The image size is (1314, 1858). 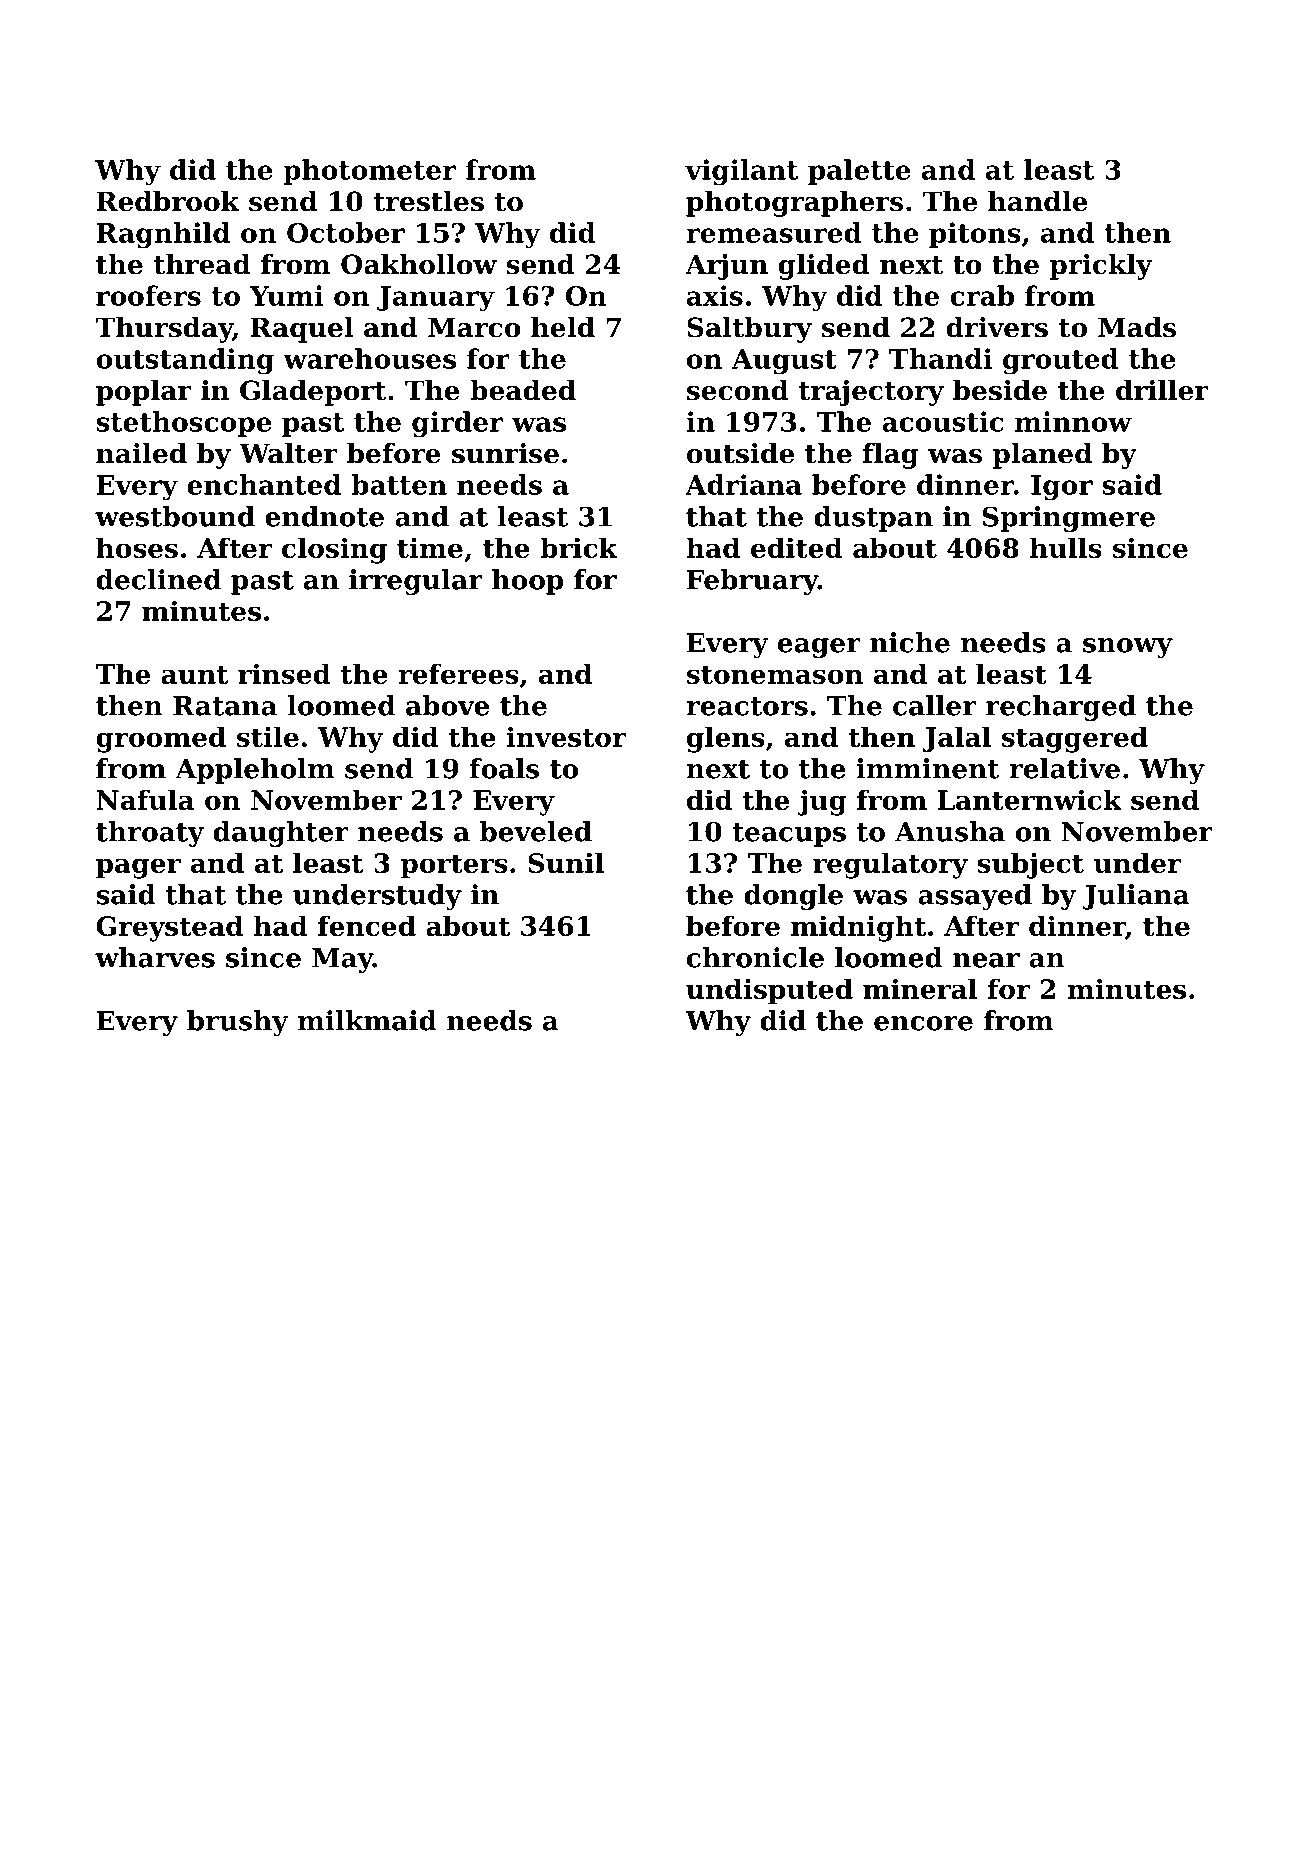 What do you see at coordinates (1136, 897) in the screenshot?
I see `Juliana` at bounding box center [1136, 897].
